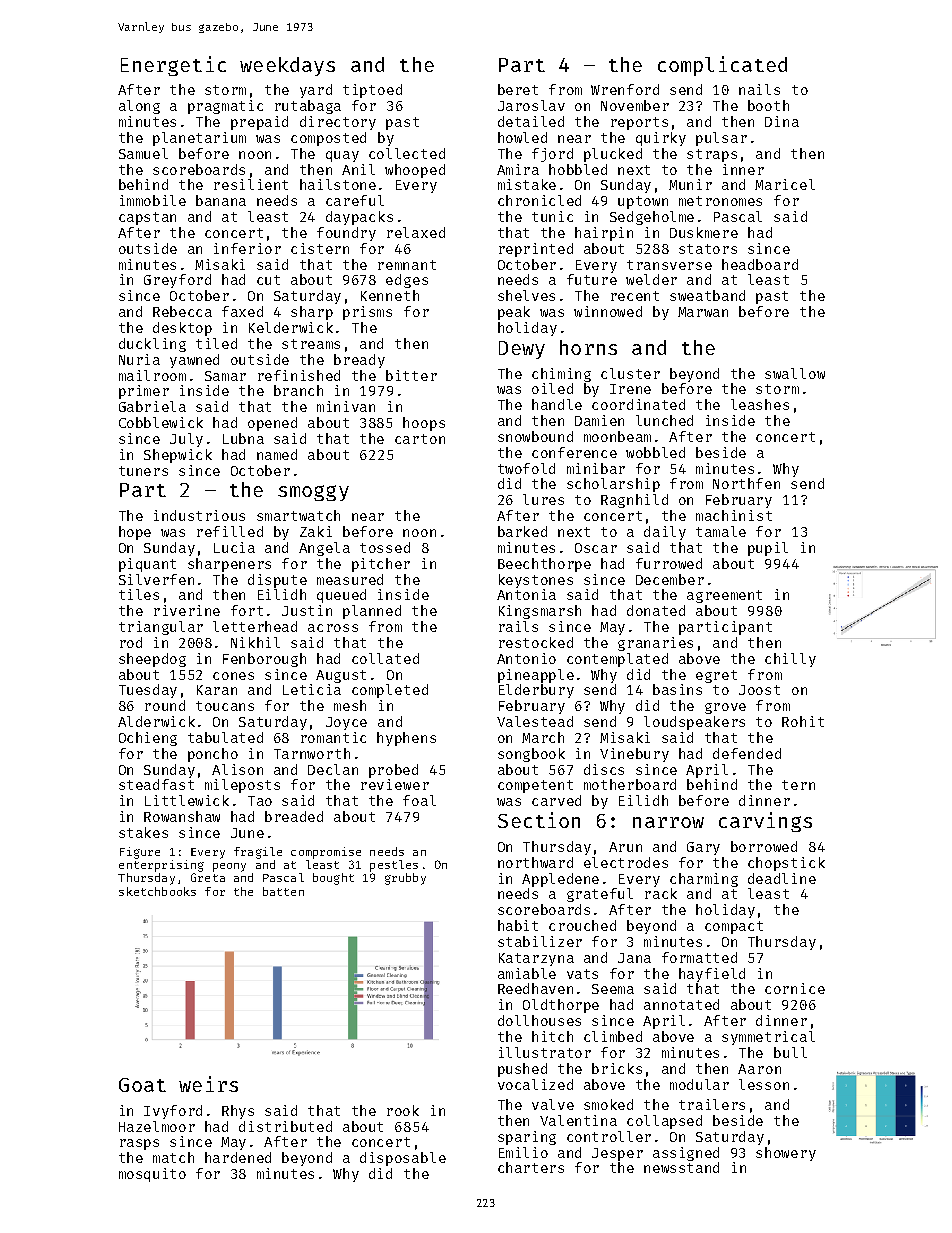 This page has width=952, height=1233. Describe the element at coordinates (135, 533) in the page. I see `hope` at that location.
